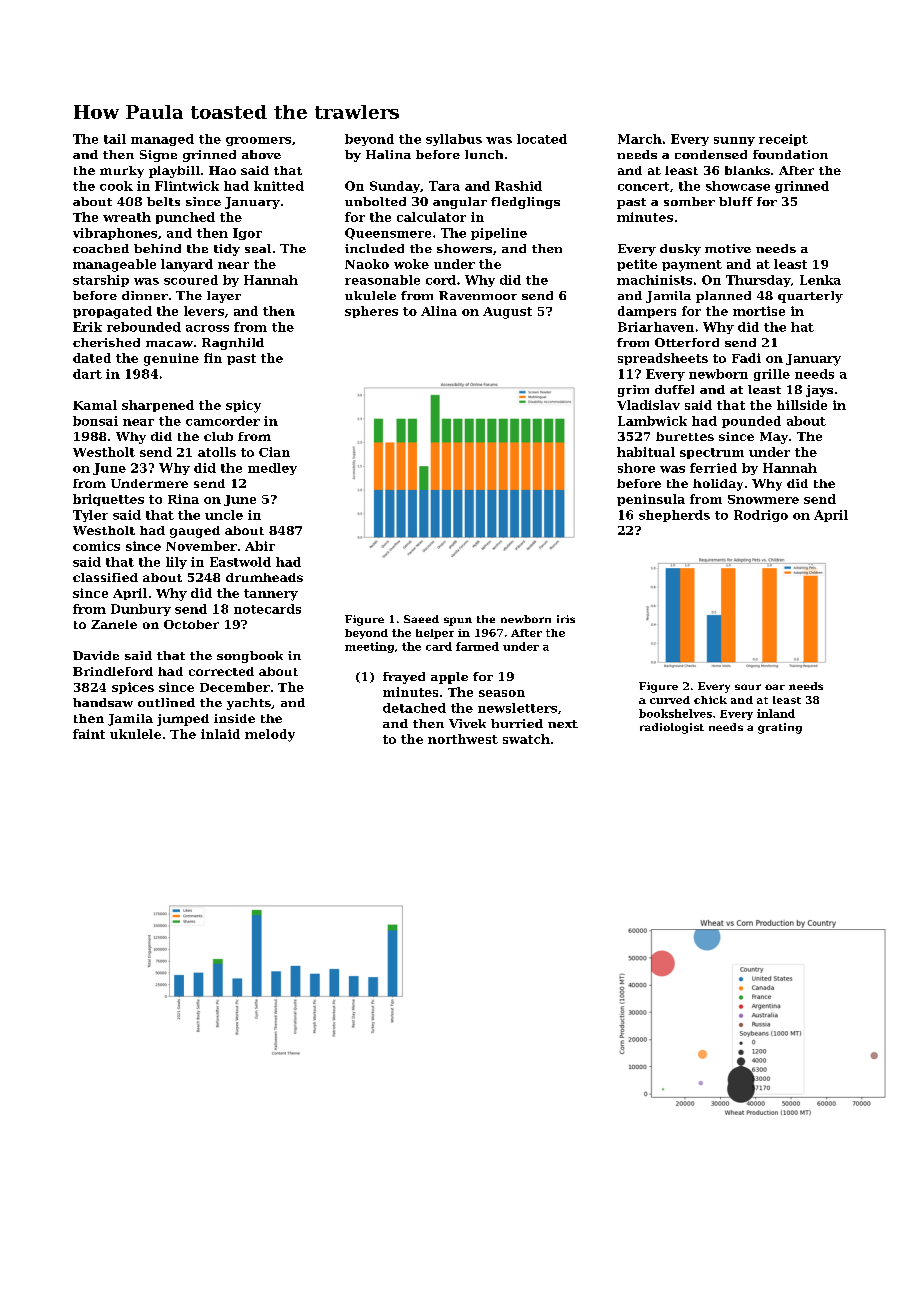 The width and height of the image is (924, 1308). I want to click on sunny, so click(734, 141).
